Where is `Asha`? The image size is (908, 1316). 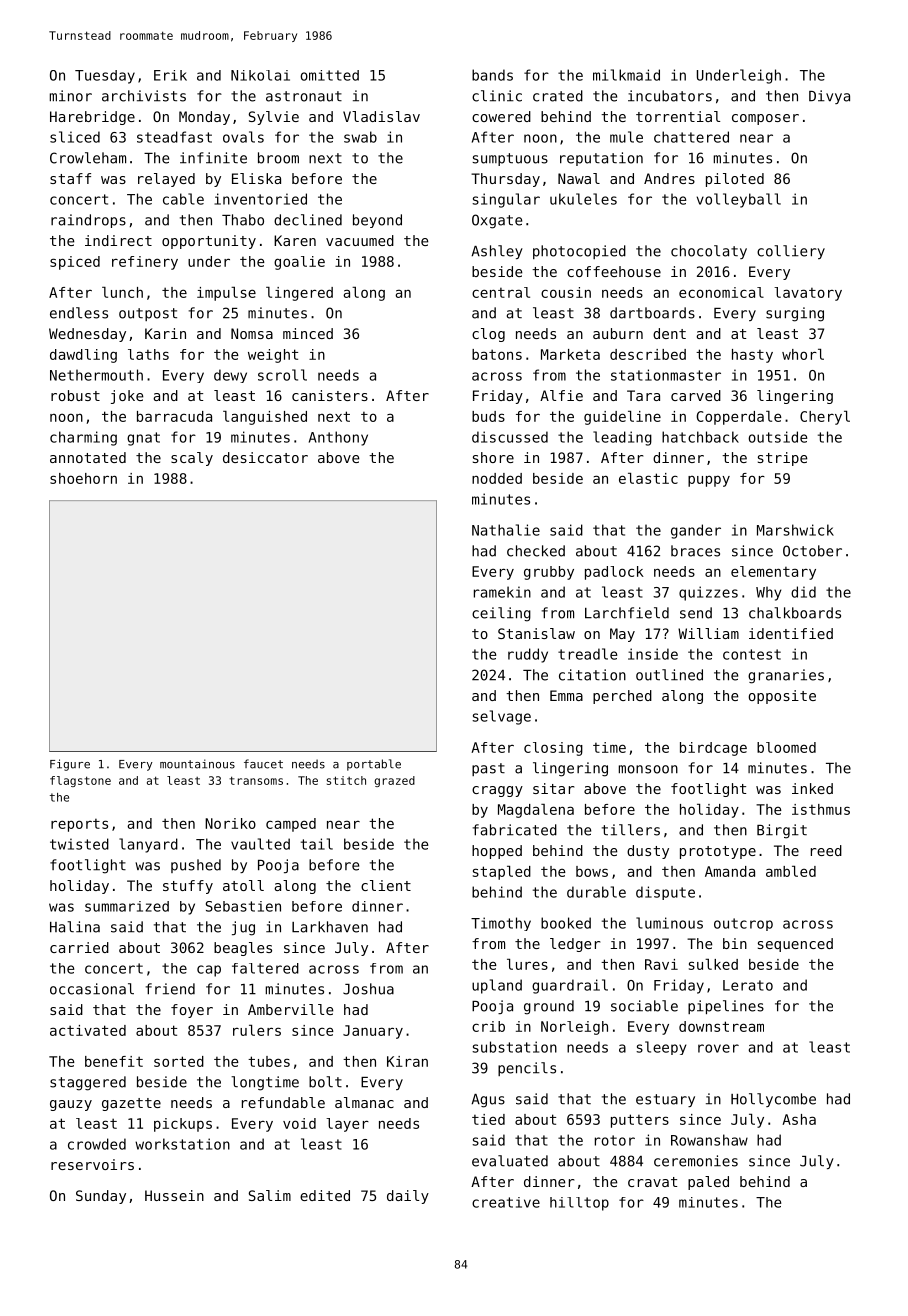
Asha is located at coordinates (799, 1119).
